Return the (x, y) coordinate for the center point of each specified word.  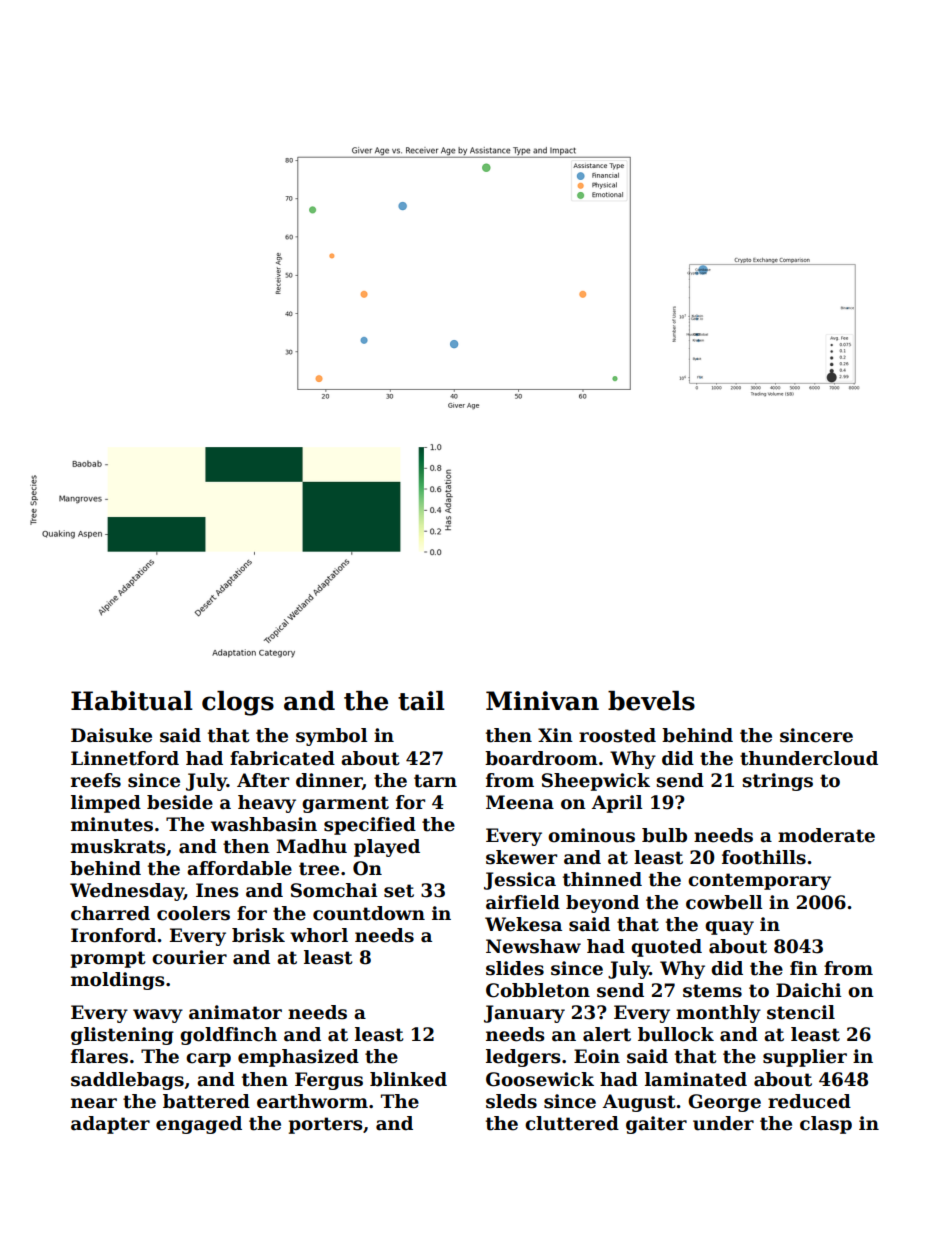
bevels (651, 701)
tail (421, 701)
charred (110, 913)
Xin (555, 735)
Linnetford (125, 758)
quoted (666, 948)
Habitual (132, 701)
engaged (199, 1125)
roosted (617, 735)
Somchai (334, 890)
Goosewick (540, 1079)
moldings (118, 981)
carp (208, 1060)
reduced (809, 1101)
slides (515, 968)
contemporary (759, 881)
